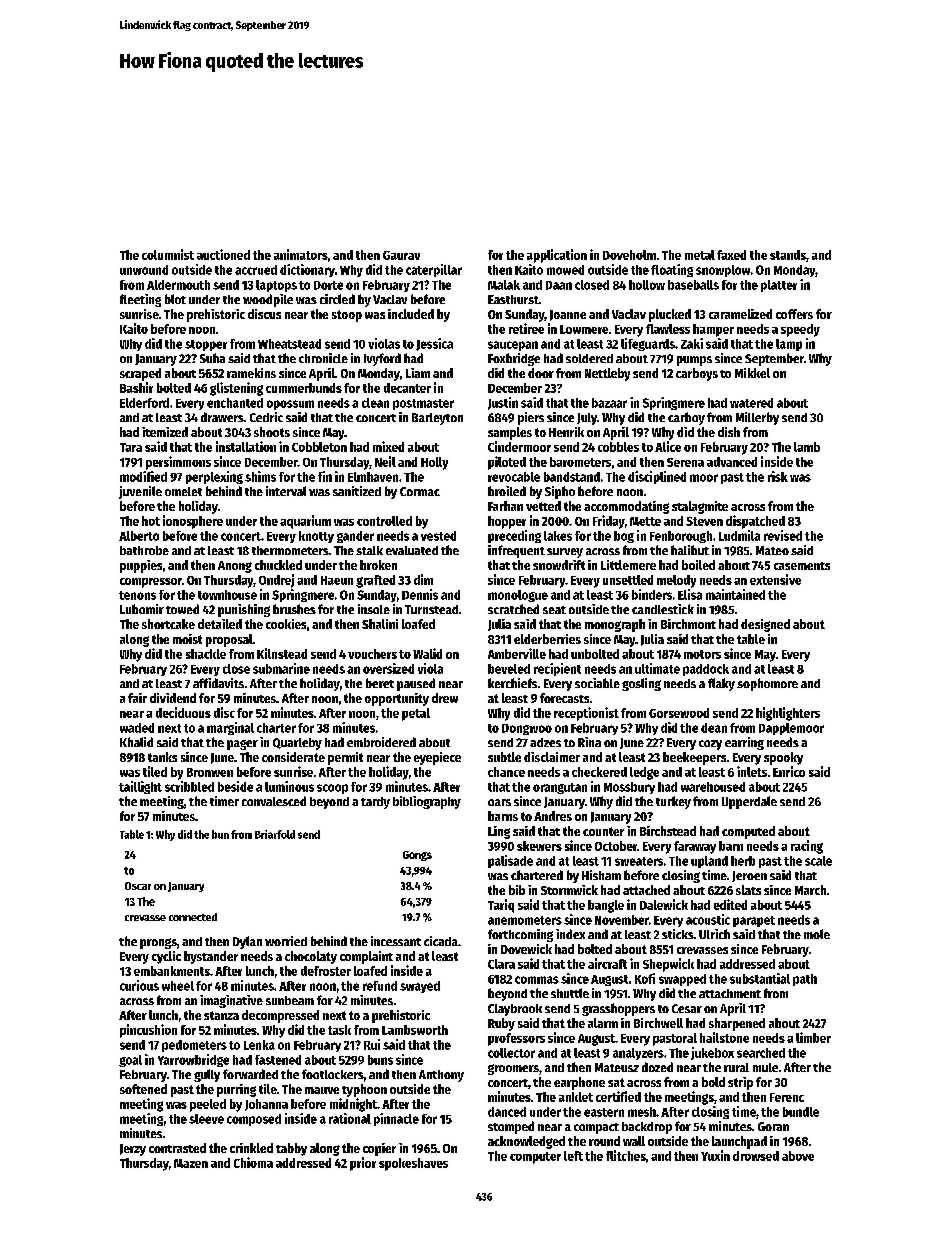  Describe the element at coordinates (256, 270) in the screenshot. I see `accrued` at that location.
